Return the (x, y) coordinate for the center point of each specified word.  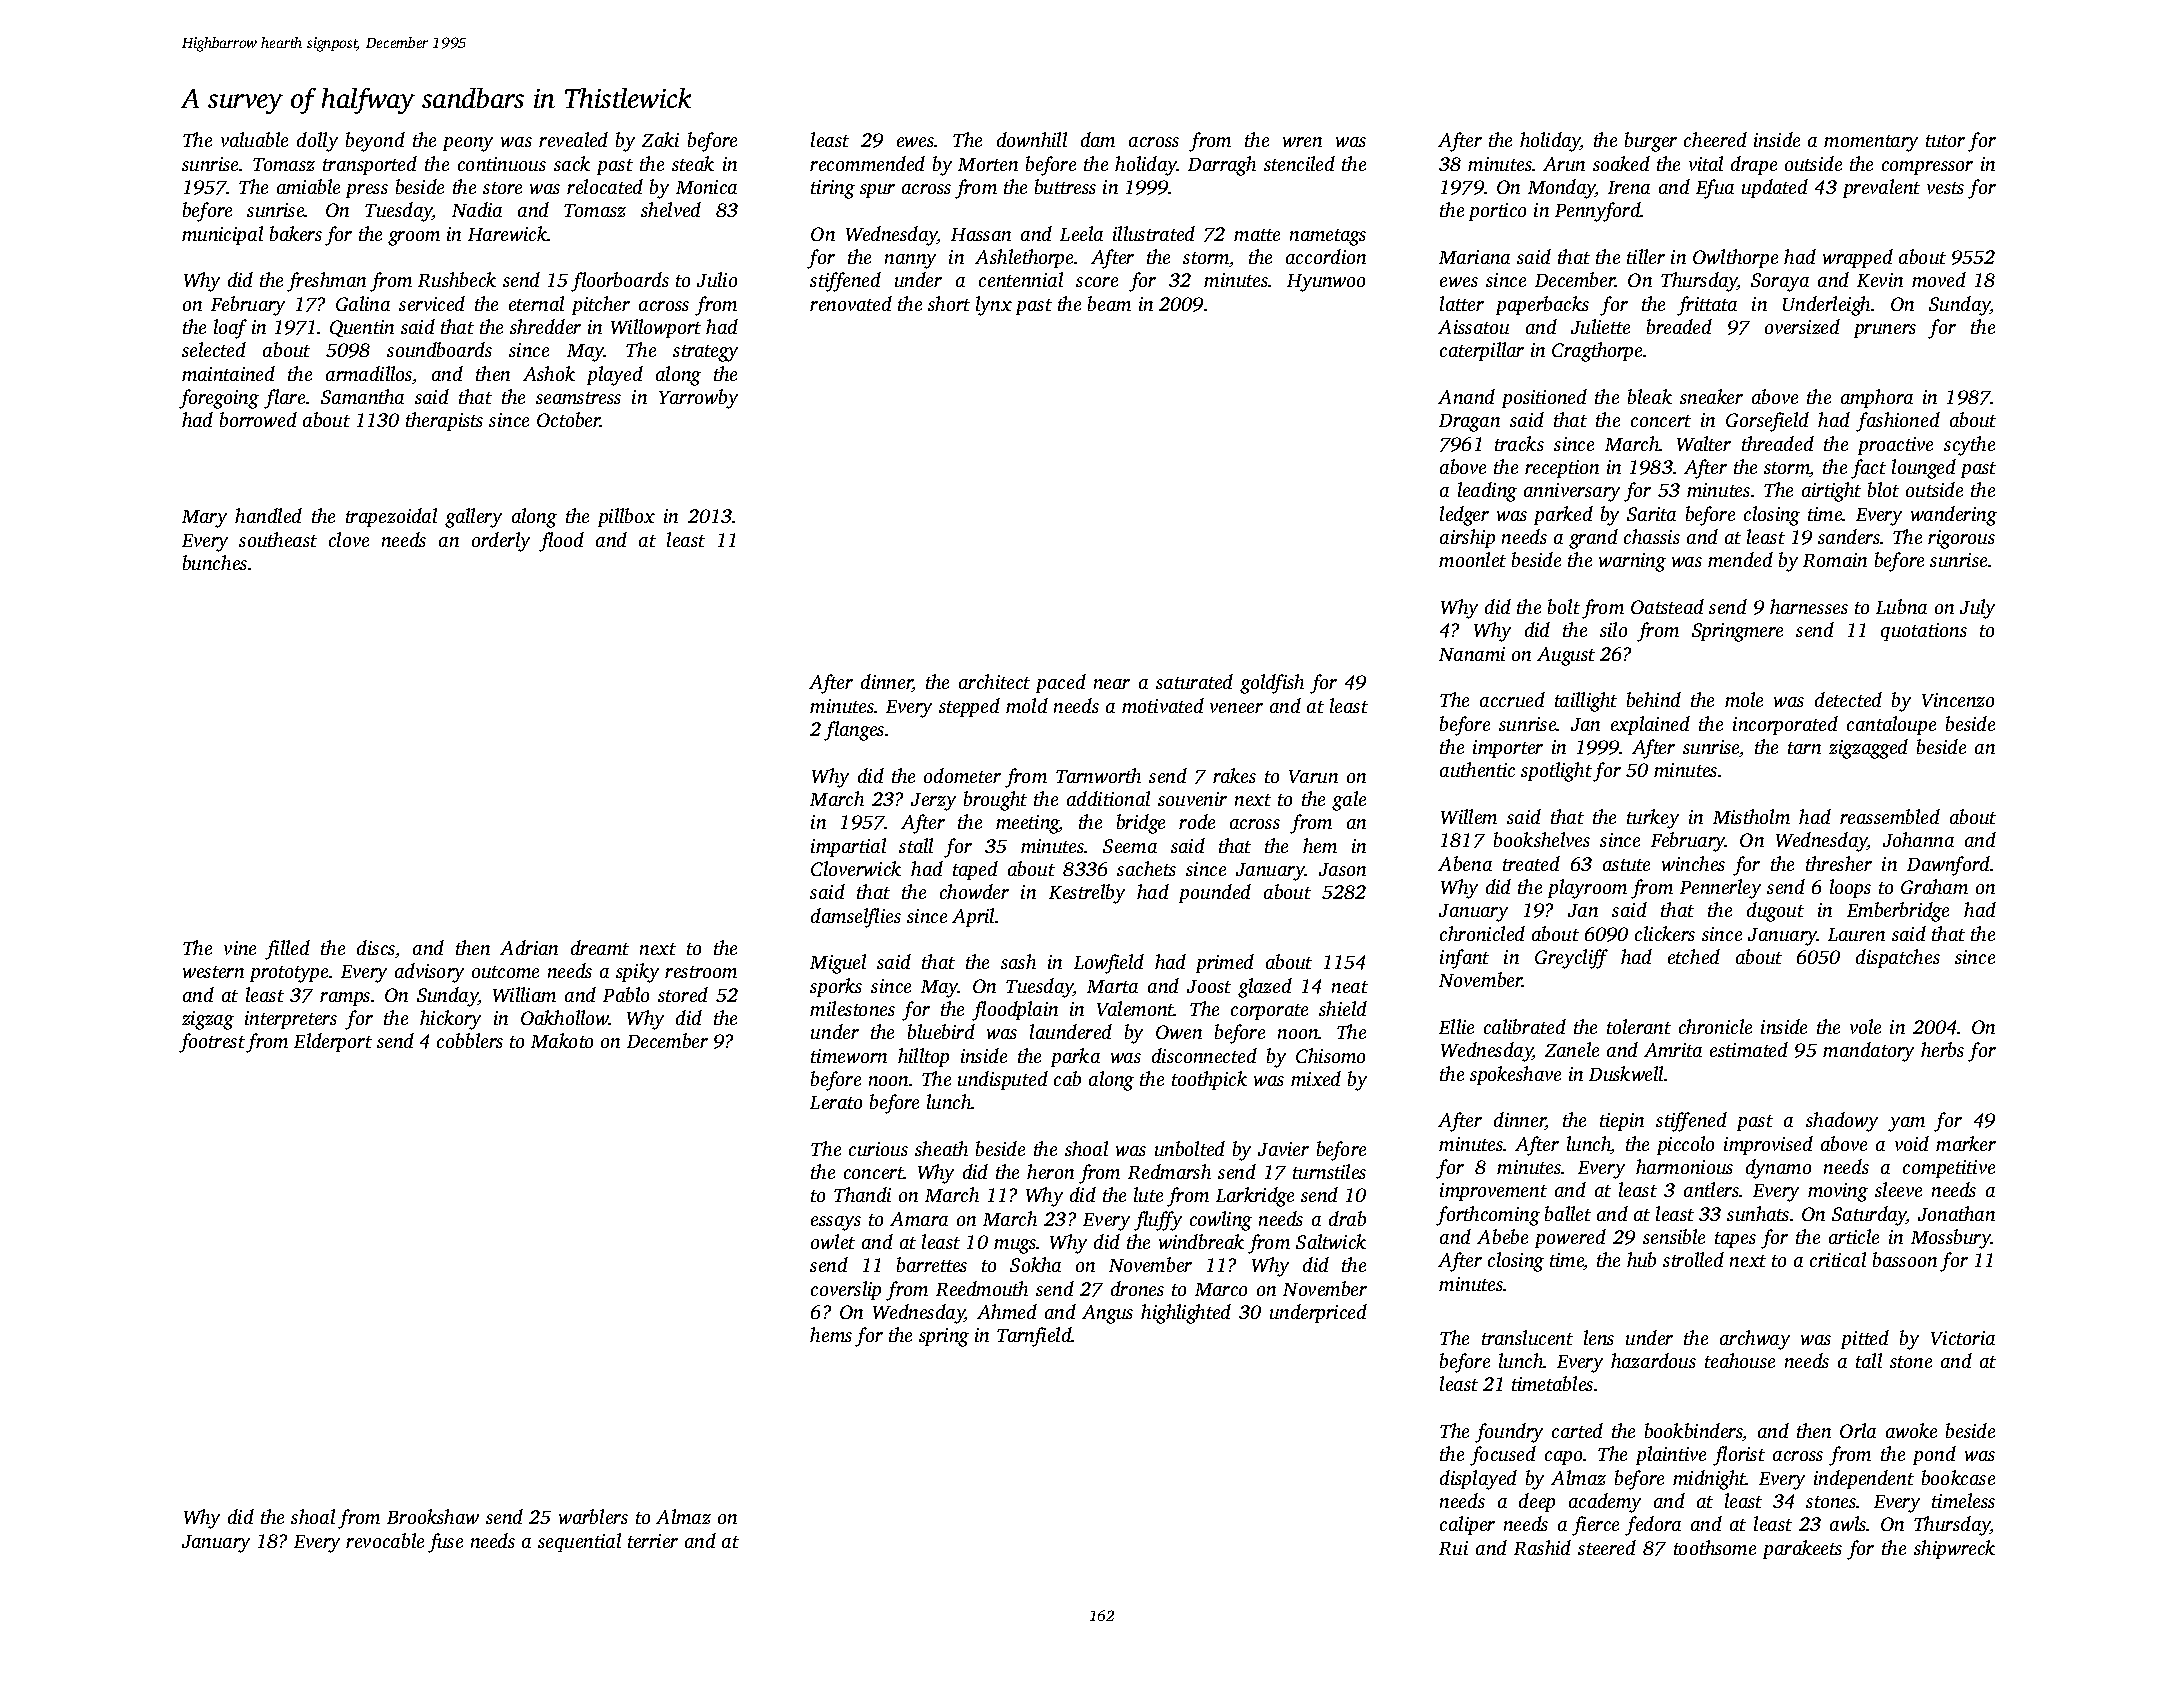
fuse (445, 1543)
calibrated (1525, 1026)
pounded (1215, 893)
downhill (1032, 139)
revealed (573, 139)
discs (376, 947)
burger (1651, 142)
